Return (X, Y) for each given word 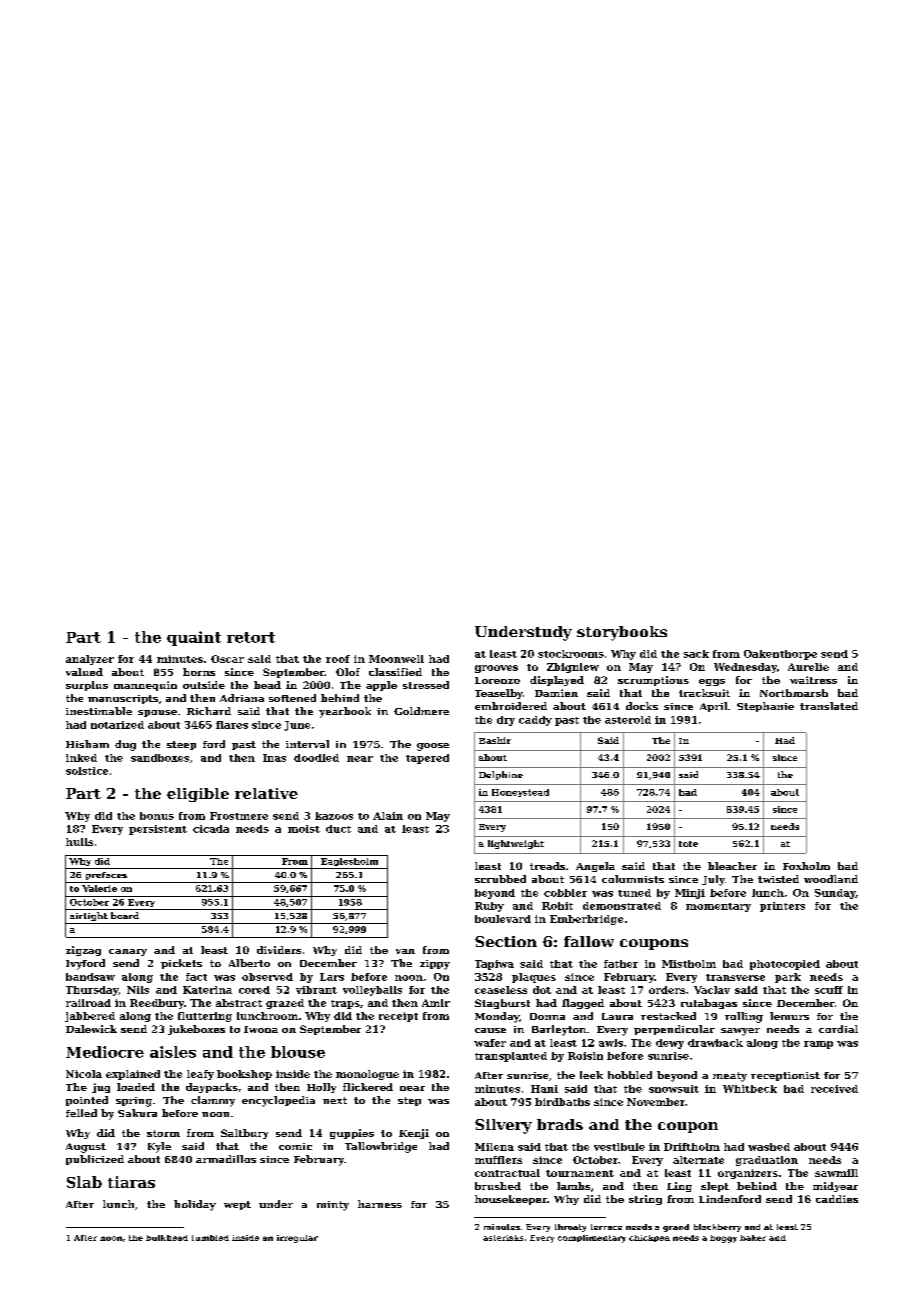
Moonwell (396, 659)
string (645, 1200)
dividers (279, 950)
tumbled (210, 1238)
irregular (297, 1239)
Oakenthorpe (780, 655)
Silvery (503, 1126)
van (405, 951)
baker (753, 1238)
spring (134, 1102)
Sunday (835, 894)
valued (84, 672)
